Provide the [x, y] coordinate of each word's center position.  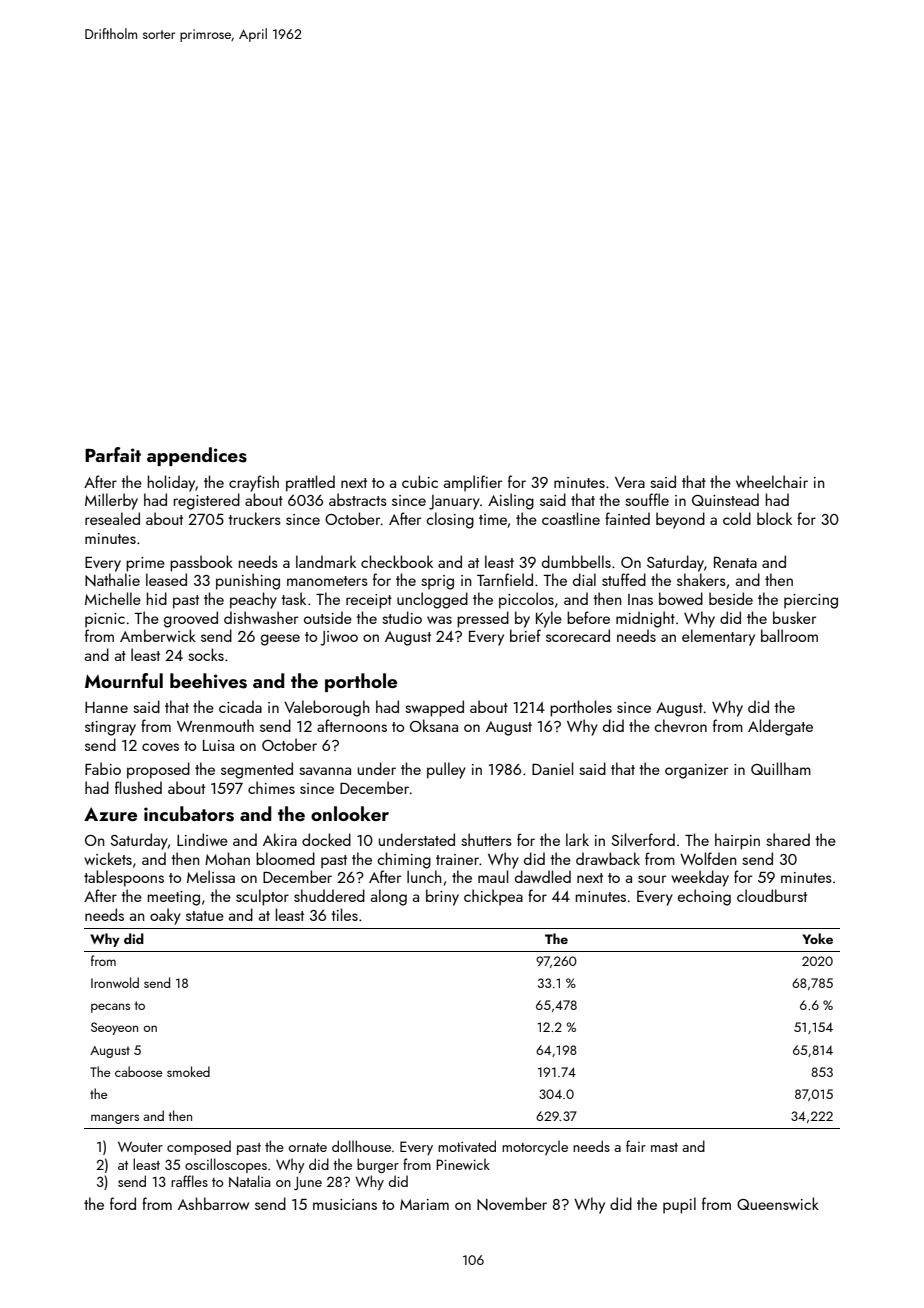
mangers [115, 1119]
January [454, 502]
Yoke [817, 938]
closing [450, 520]
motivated [467, 1146]
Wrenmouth [215, 725]
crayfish [254, 483]
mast [664, 1147]
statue [205, 916]
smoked [188, 1071]
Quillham [781, 768]
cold [737, 518]
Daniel [552, 768]
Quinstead [725, 499]
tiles [344, 914]
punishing [248, 581]
